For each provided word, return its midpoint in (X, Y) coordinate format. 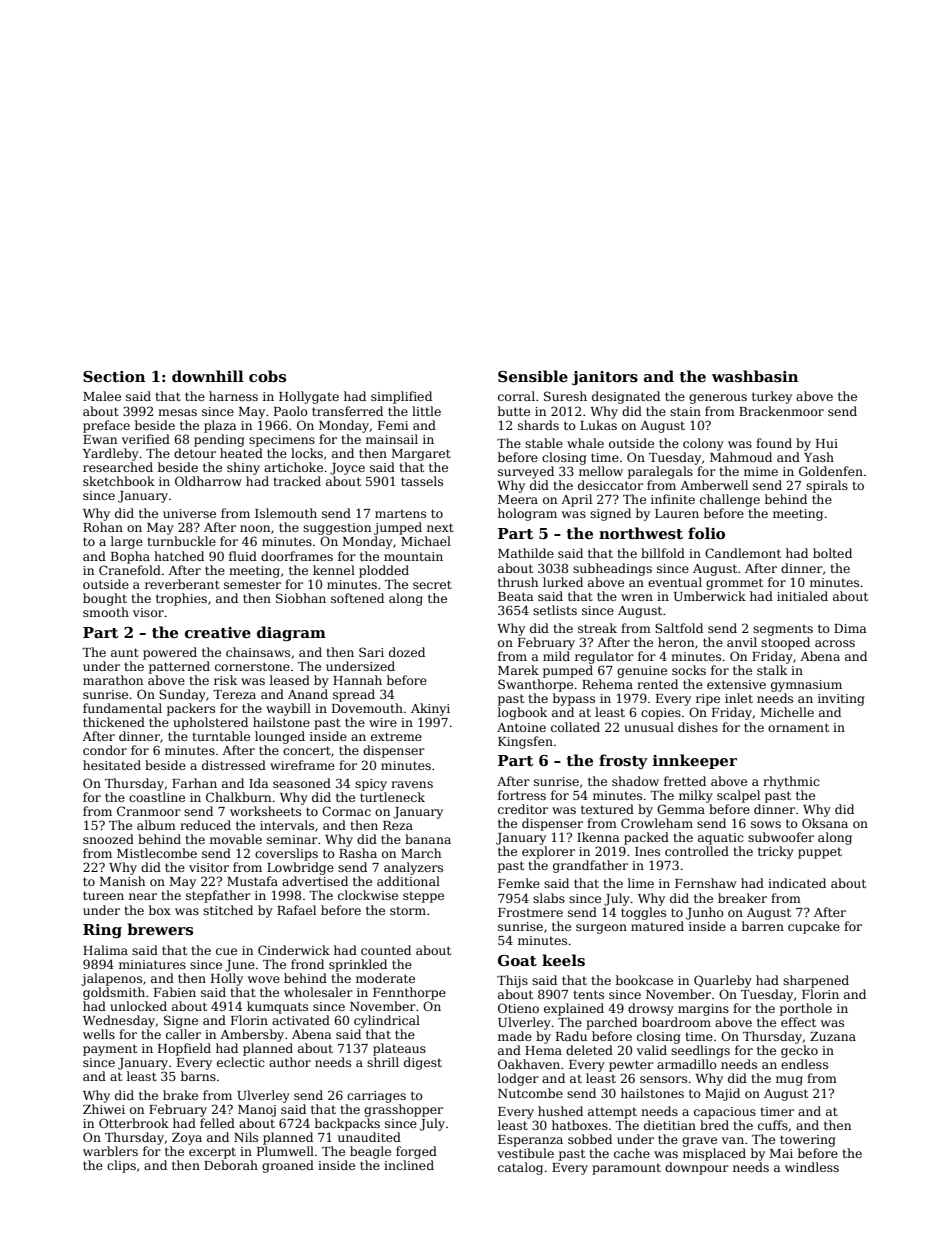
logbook (522, 713)
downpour (697, 1168)
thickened (114, 722)
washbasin (755, 376)
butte (514, 411)
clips (121, 1166)
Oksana (825, 823)
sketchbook (119, 481)
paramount (626, 1169)
